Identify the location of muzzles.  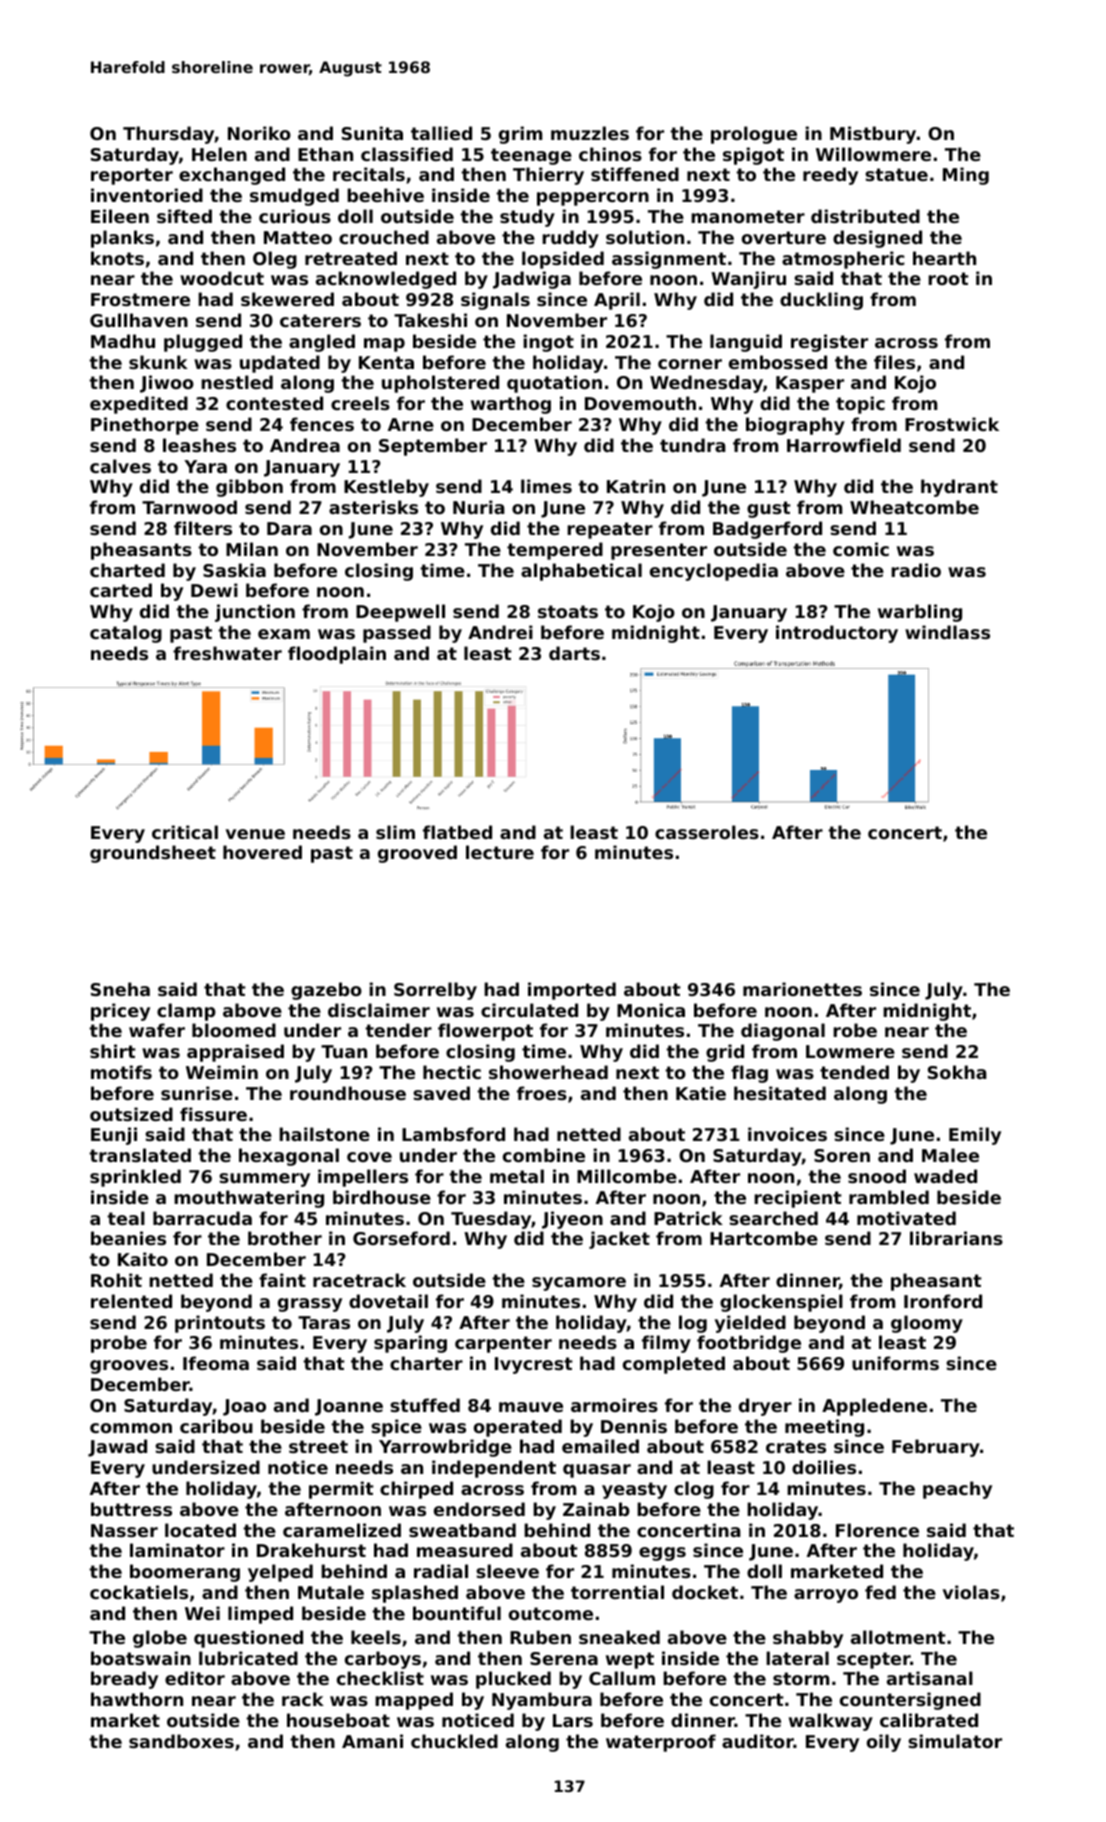
(590, 133).
